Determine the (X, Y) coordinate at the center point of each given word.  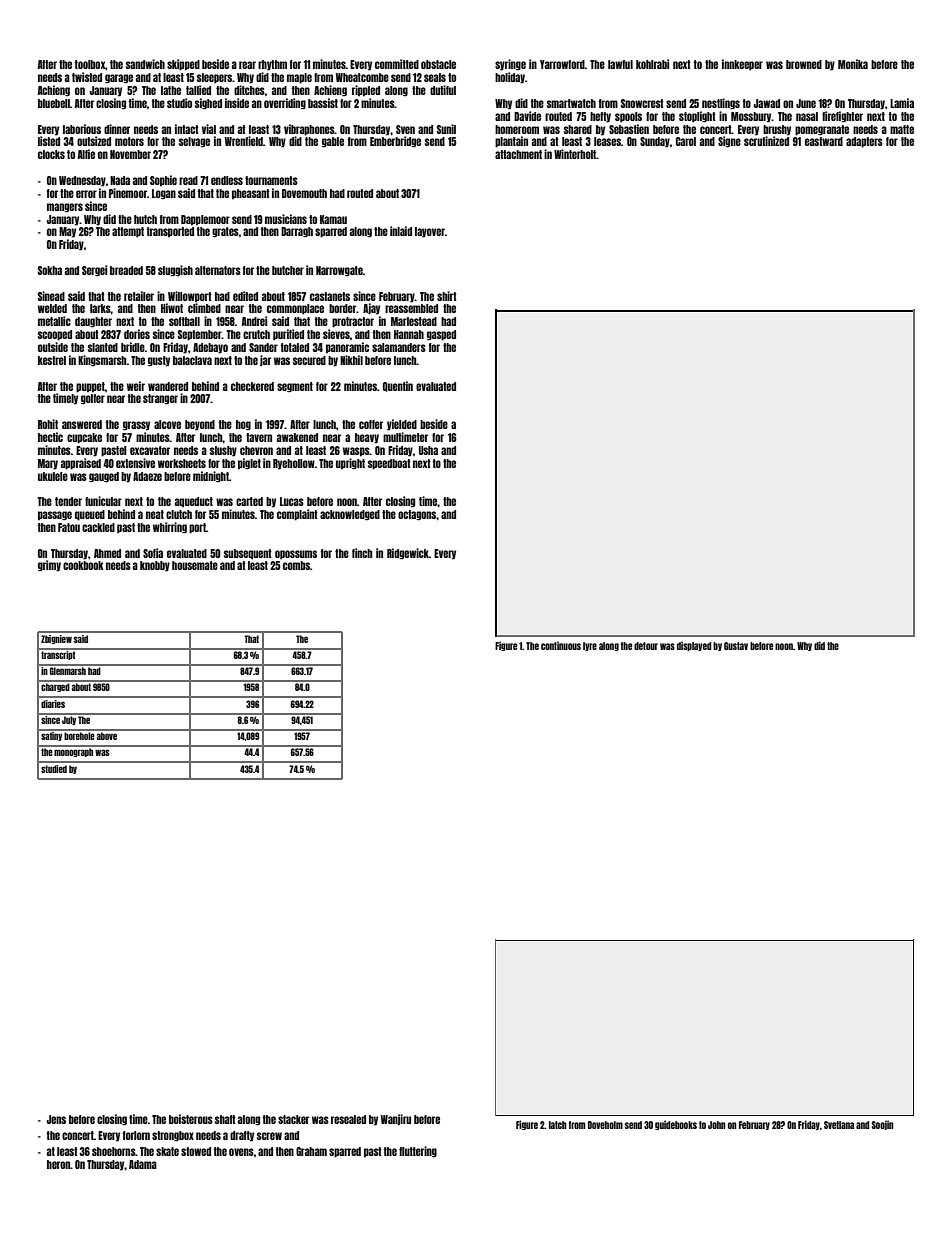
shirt (447, 296)
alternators (218, 270)
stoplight (697, 117)
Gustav (736, 646)
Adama (143, 1164)
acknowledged (350, 515)
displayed (694, 646)
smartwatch (571, 103)
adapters (864, 142)
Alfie (86, 154)
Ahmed (107, 553)
